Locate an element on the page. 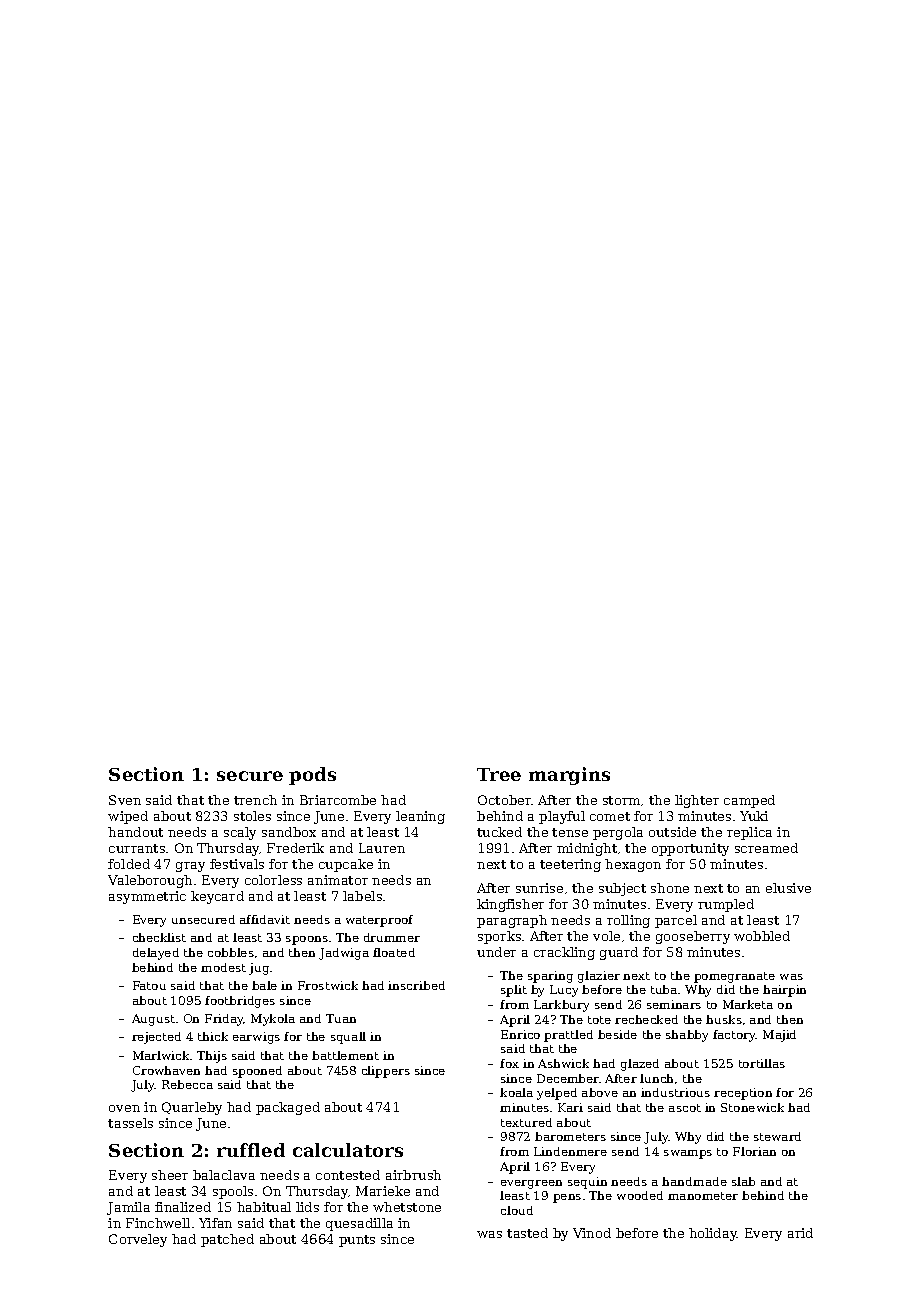 The image size is (924, 1308). Corveley is located at coordinates (138, 1240).
